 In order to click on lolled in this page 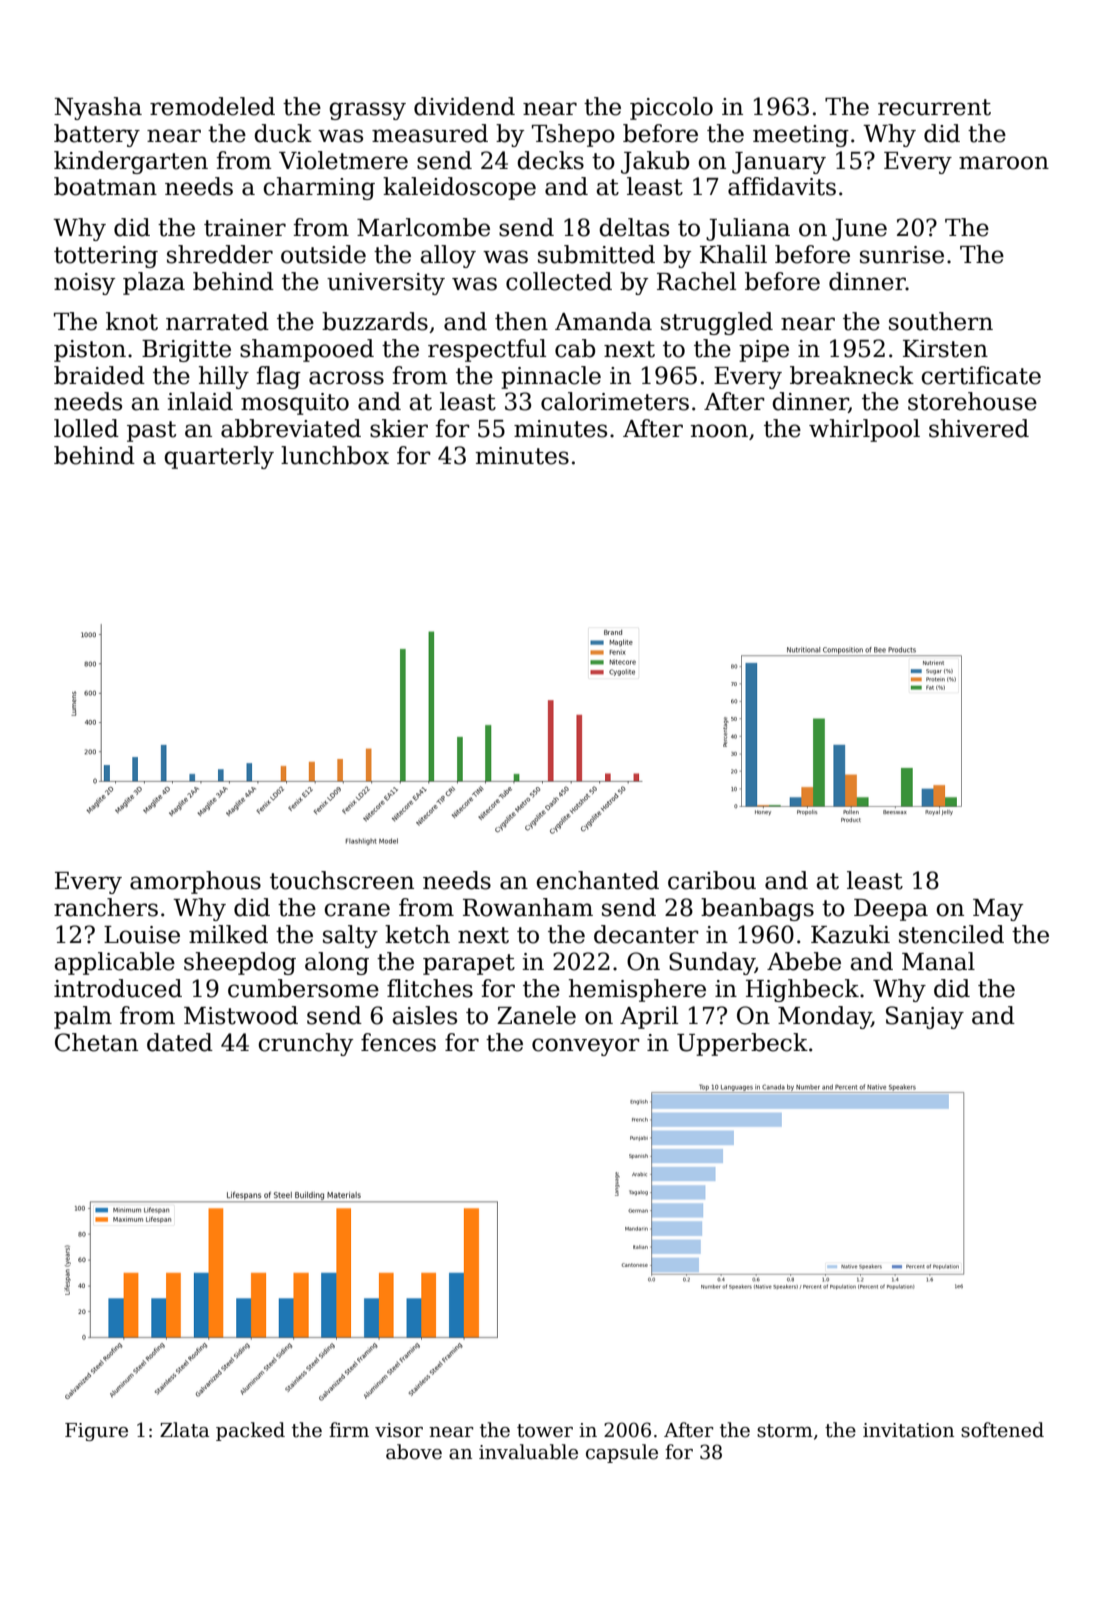, I will do `click(86, 428)`.
